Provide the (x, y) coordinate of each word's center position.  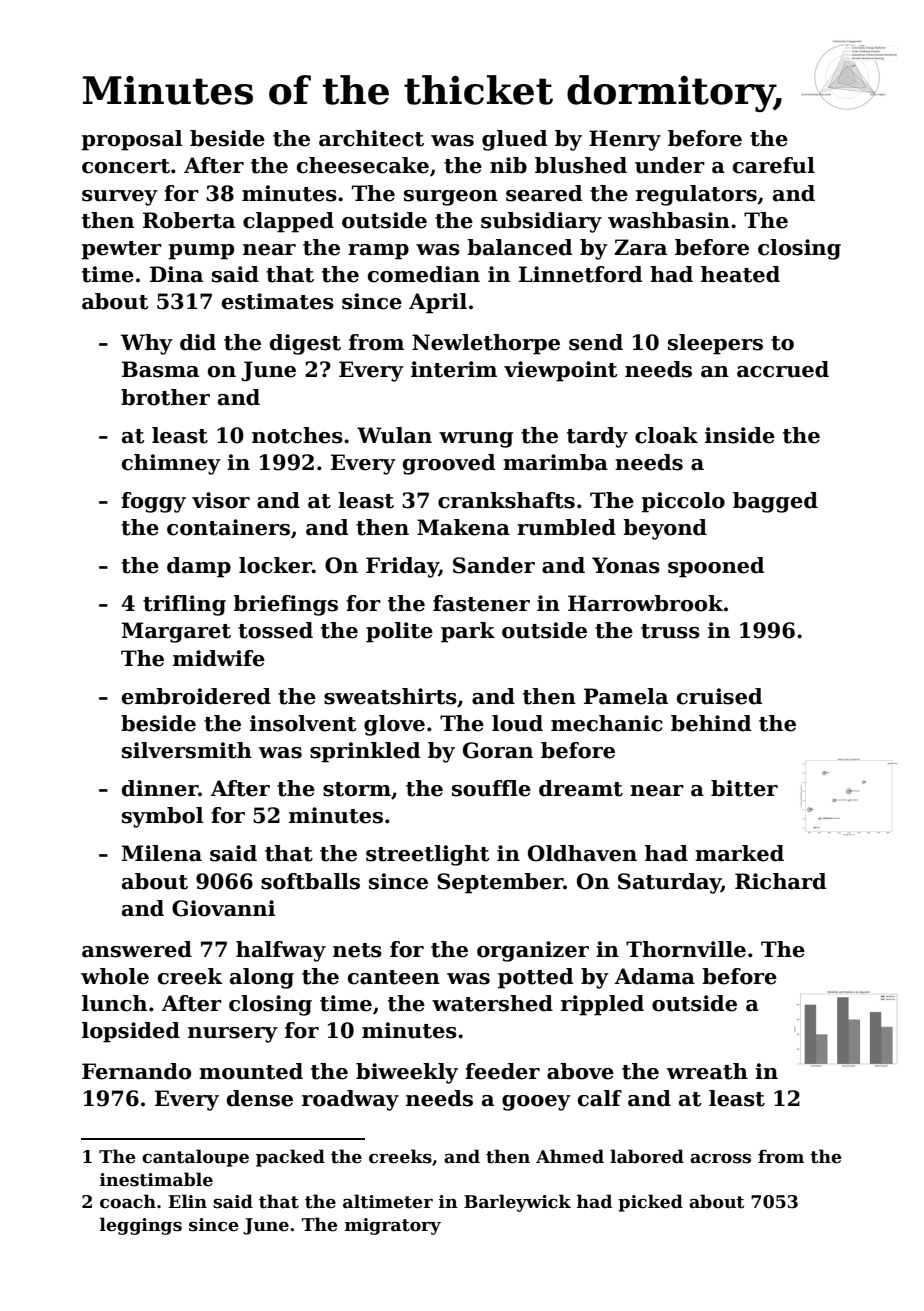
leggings (141, 1226)
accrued (783, 369)
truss (670, 631)
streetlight (427, 855)
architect (371, 138)
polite (399, 632)
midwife (219, 658)
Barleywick (517, 1203)
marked (739, 853)
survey (120, 198)
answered (137, 949)
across (720, 1159)
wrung (476, 440)
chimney (171, 464)
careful (774, 165)
